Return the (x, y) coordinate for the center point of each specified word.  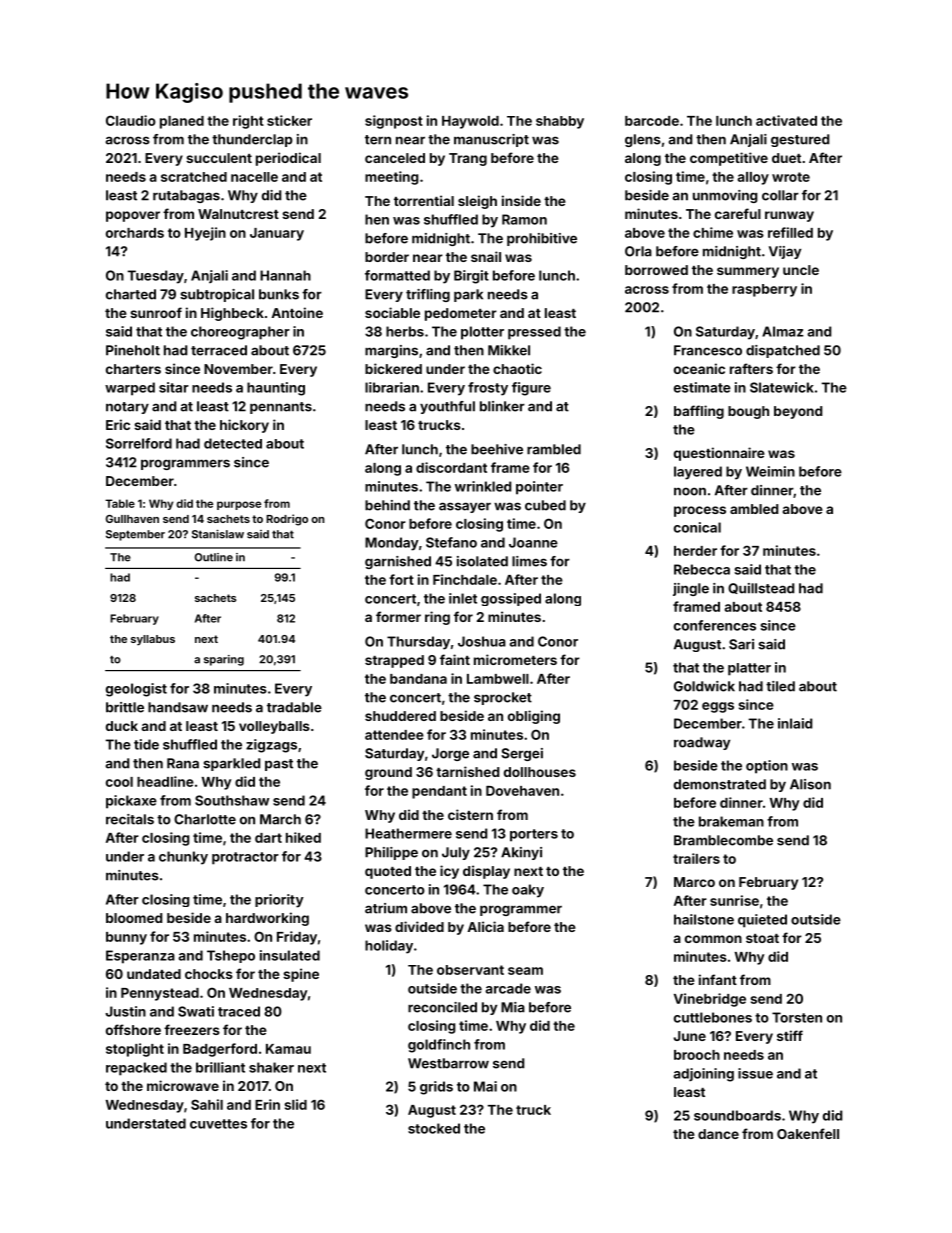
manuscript (491, 140)
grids (436, 1088)
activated (786, 120)
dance (718, 1134)
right (248, 122)
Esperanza (140, 957)
